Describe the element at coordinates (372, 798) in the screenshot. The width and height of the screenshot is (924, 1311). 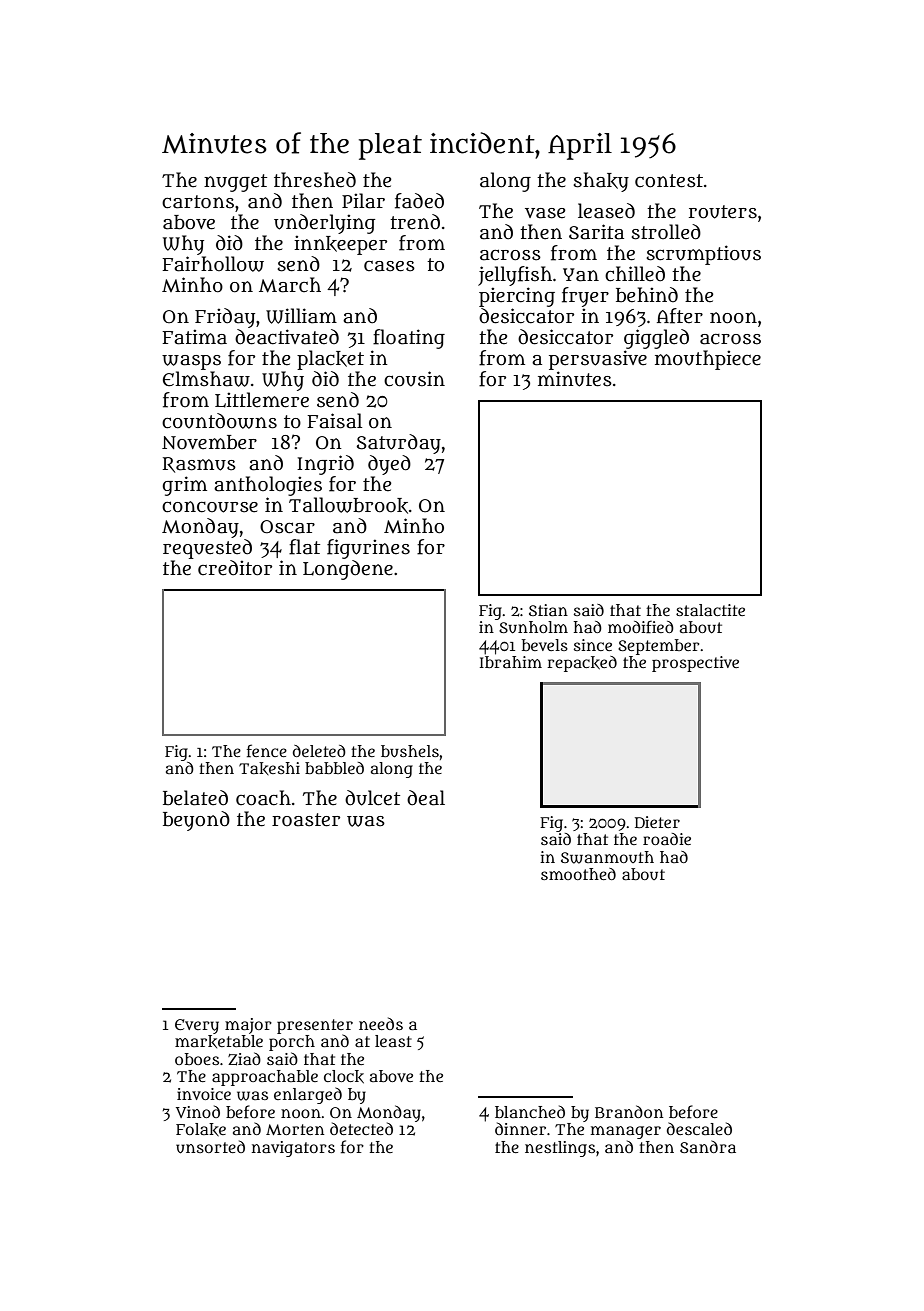
I see `dulcet` at that location.
